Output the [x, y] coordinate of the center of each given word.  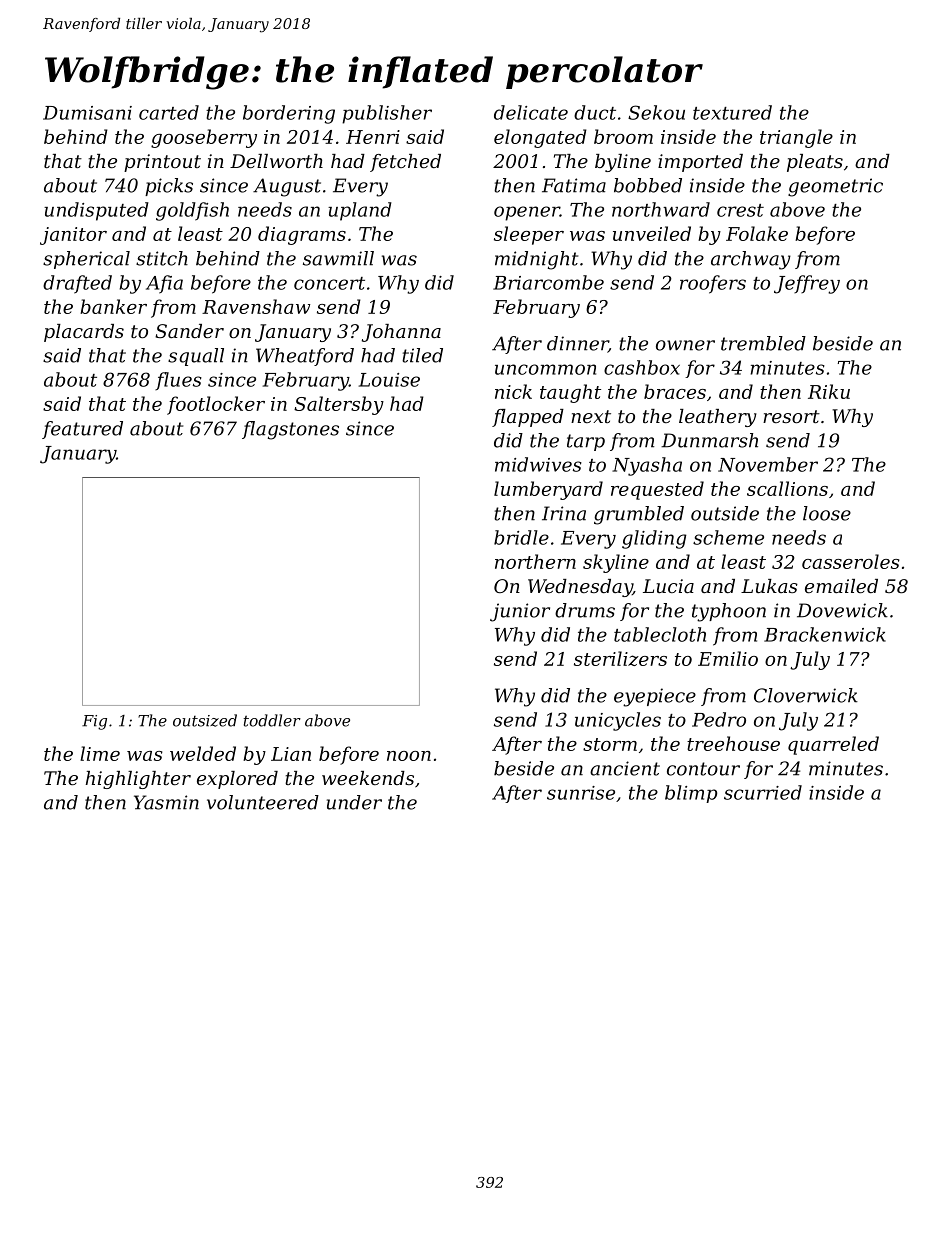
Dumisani [87, 113]
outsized [205, 720]
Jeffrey [807, 284]
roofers [713, 284]
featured [82, 430]
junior [520, 612]
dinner [577, 344]
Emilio [728, 658]
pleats [815, 163]
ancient [625, 768]
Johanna [401, 333]
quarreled [833, 745]
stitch [162, 258]
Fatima [574, 185]
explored [237, 780]
